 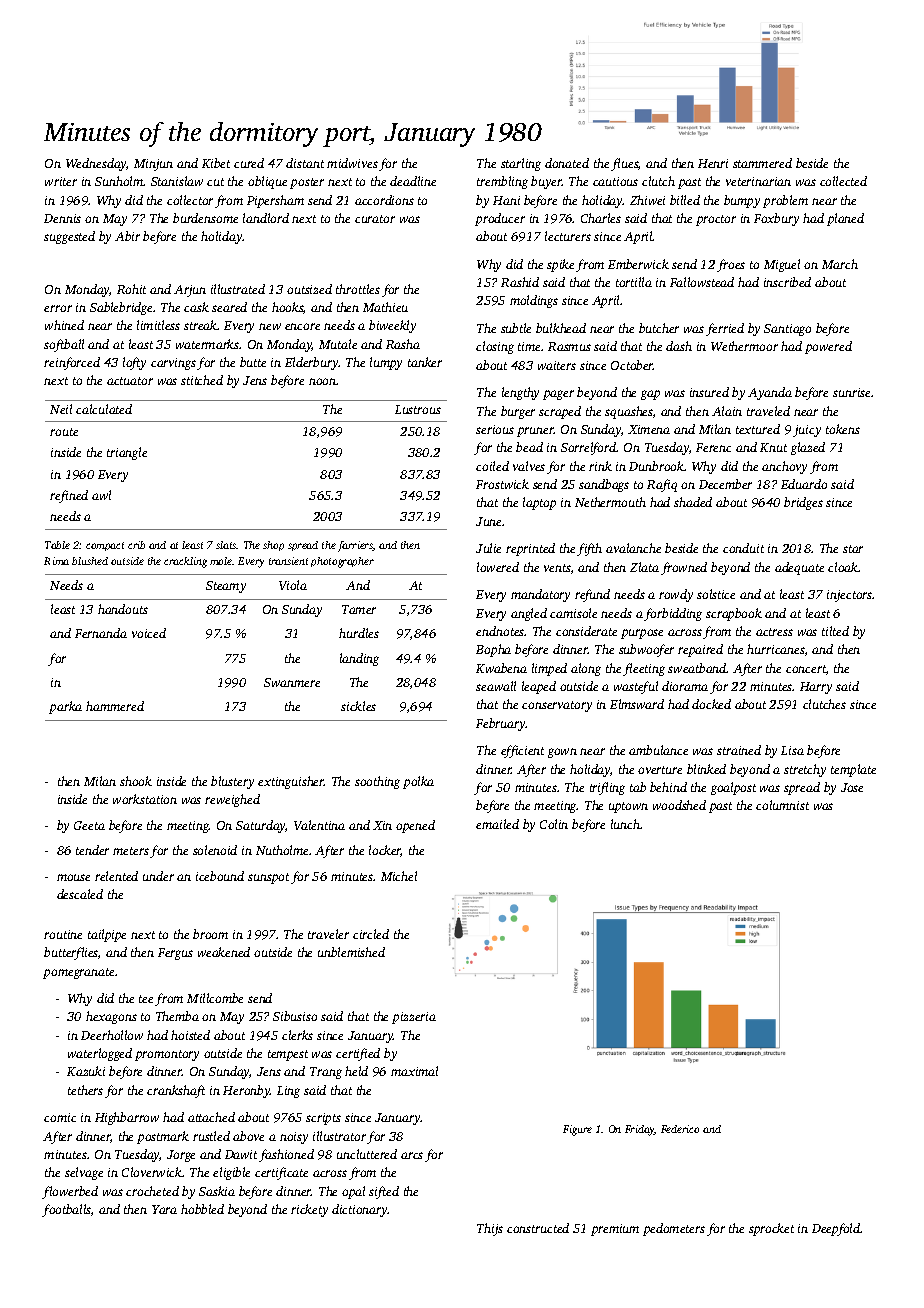 What do you see at coordinates (292, 682) in the screenshot?
I see `Swanmere` at bounding box center [292, 682].
